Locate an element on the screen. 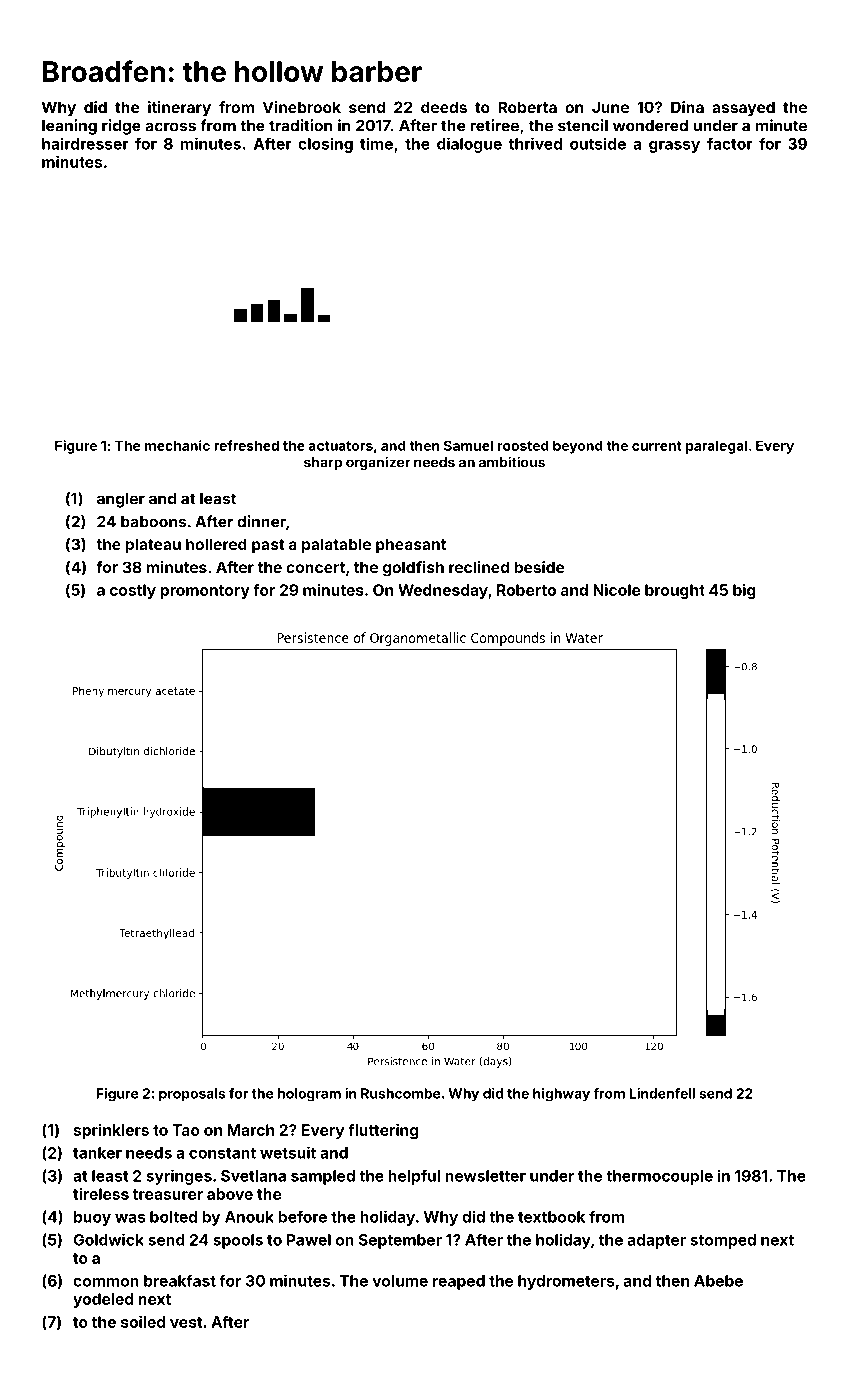  beyond is located at coordinates (578, 447).
